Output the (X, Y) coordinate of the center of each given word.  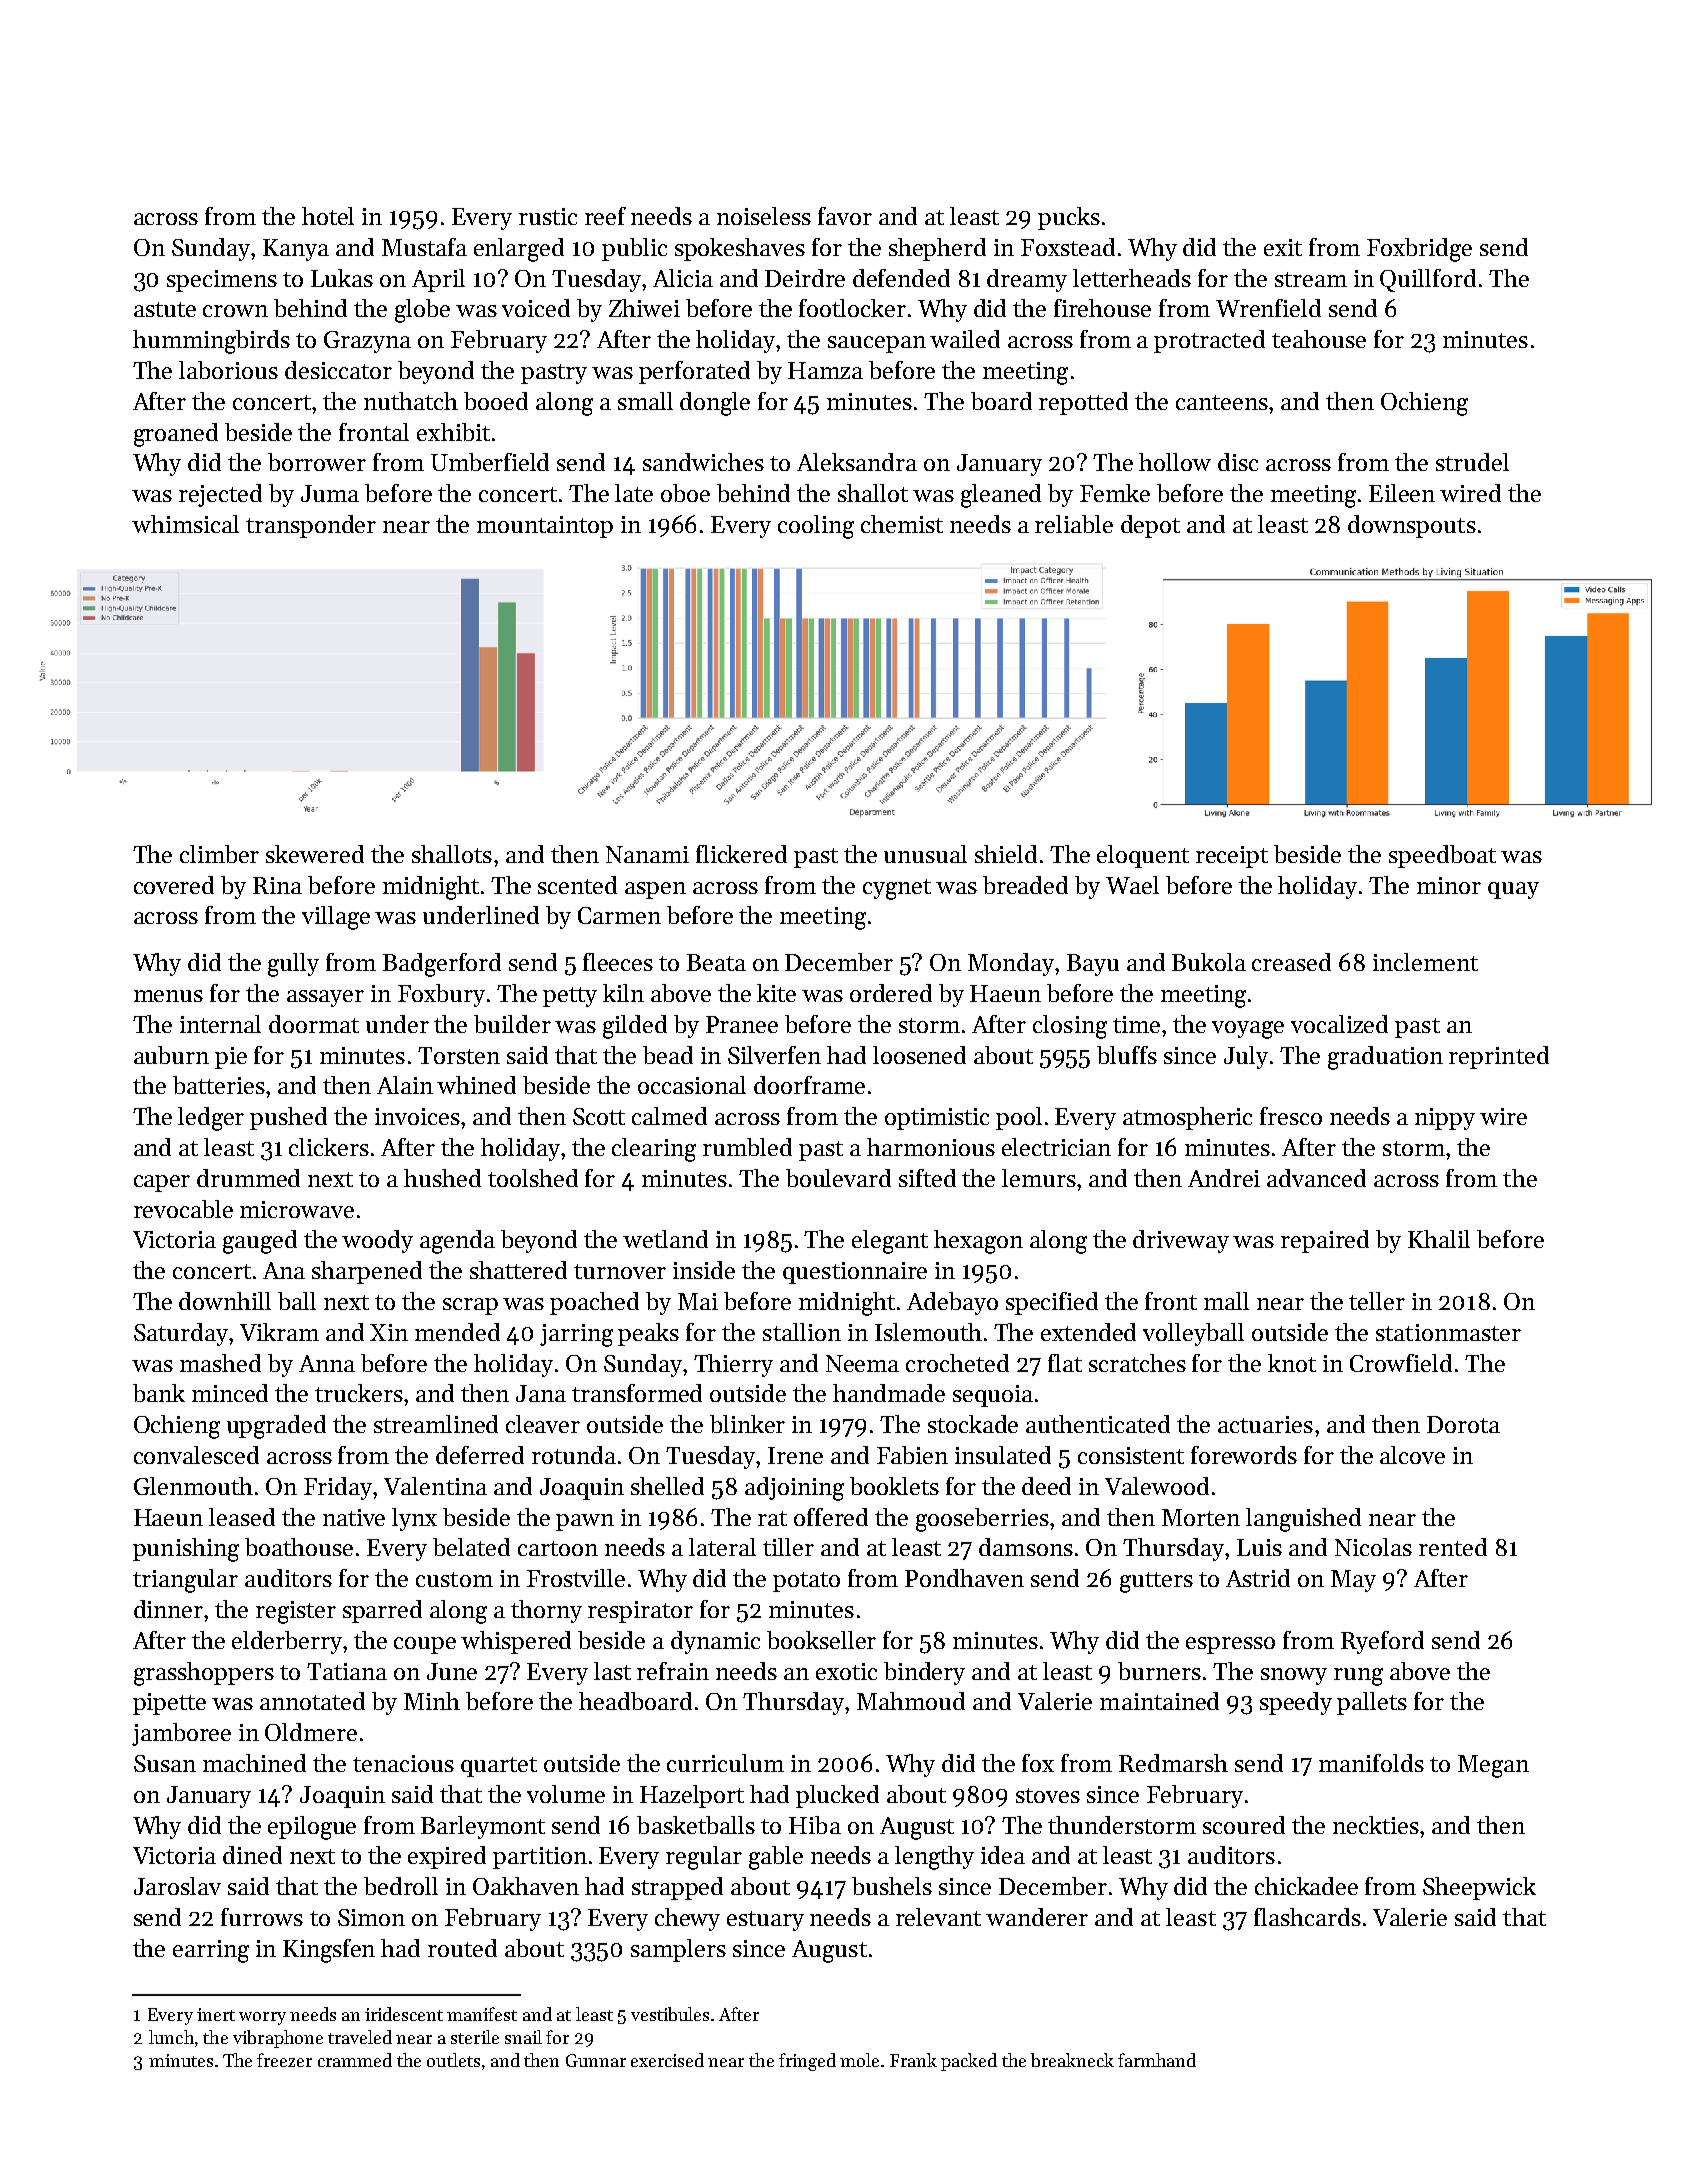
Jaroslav (177, 1886)
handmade (889, 1393)
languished (1303, 1520)
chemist (902, 524)
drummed (248, 1178)
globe (422, 311)
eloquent (1143, 856)
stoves (1048, 1795)
